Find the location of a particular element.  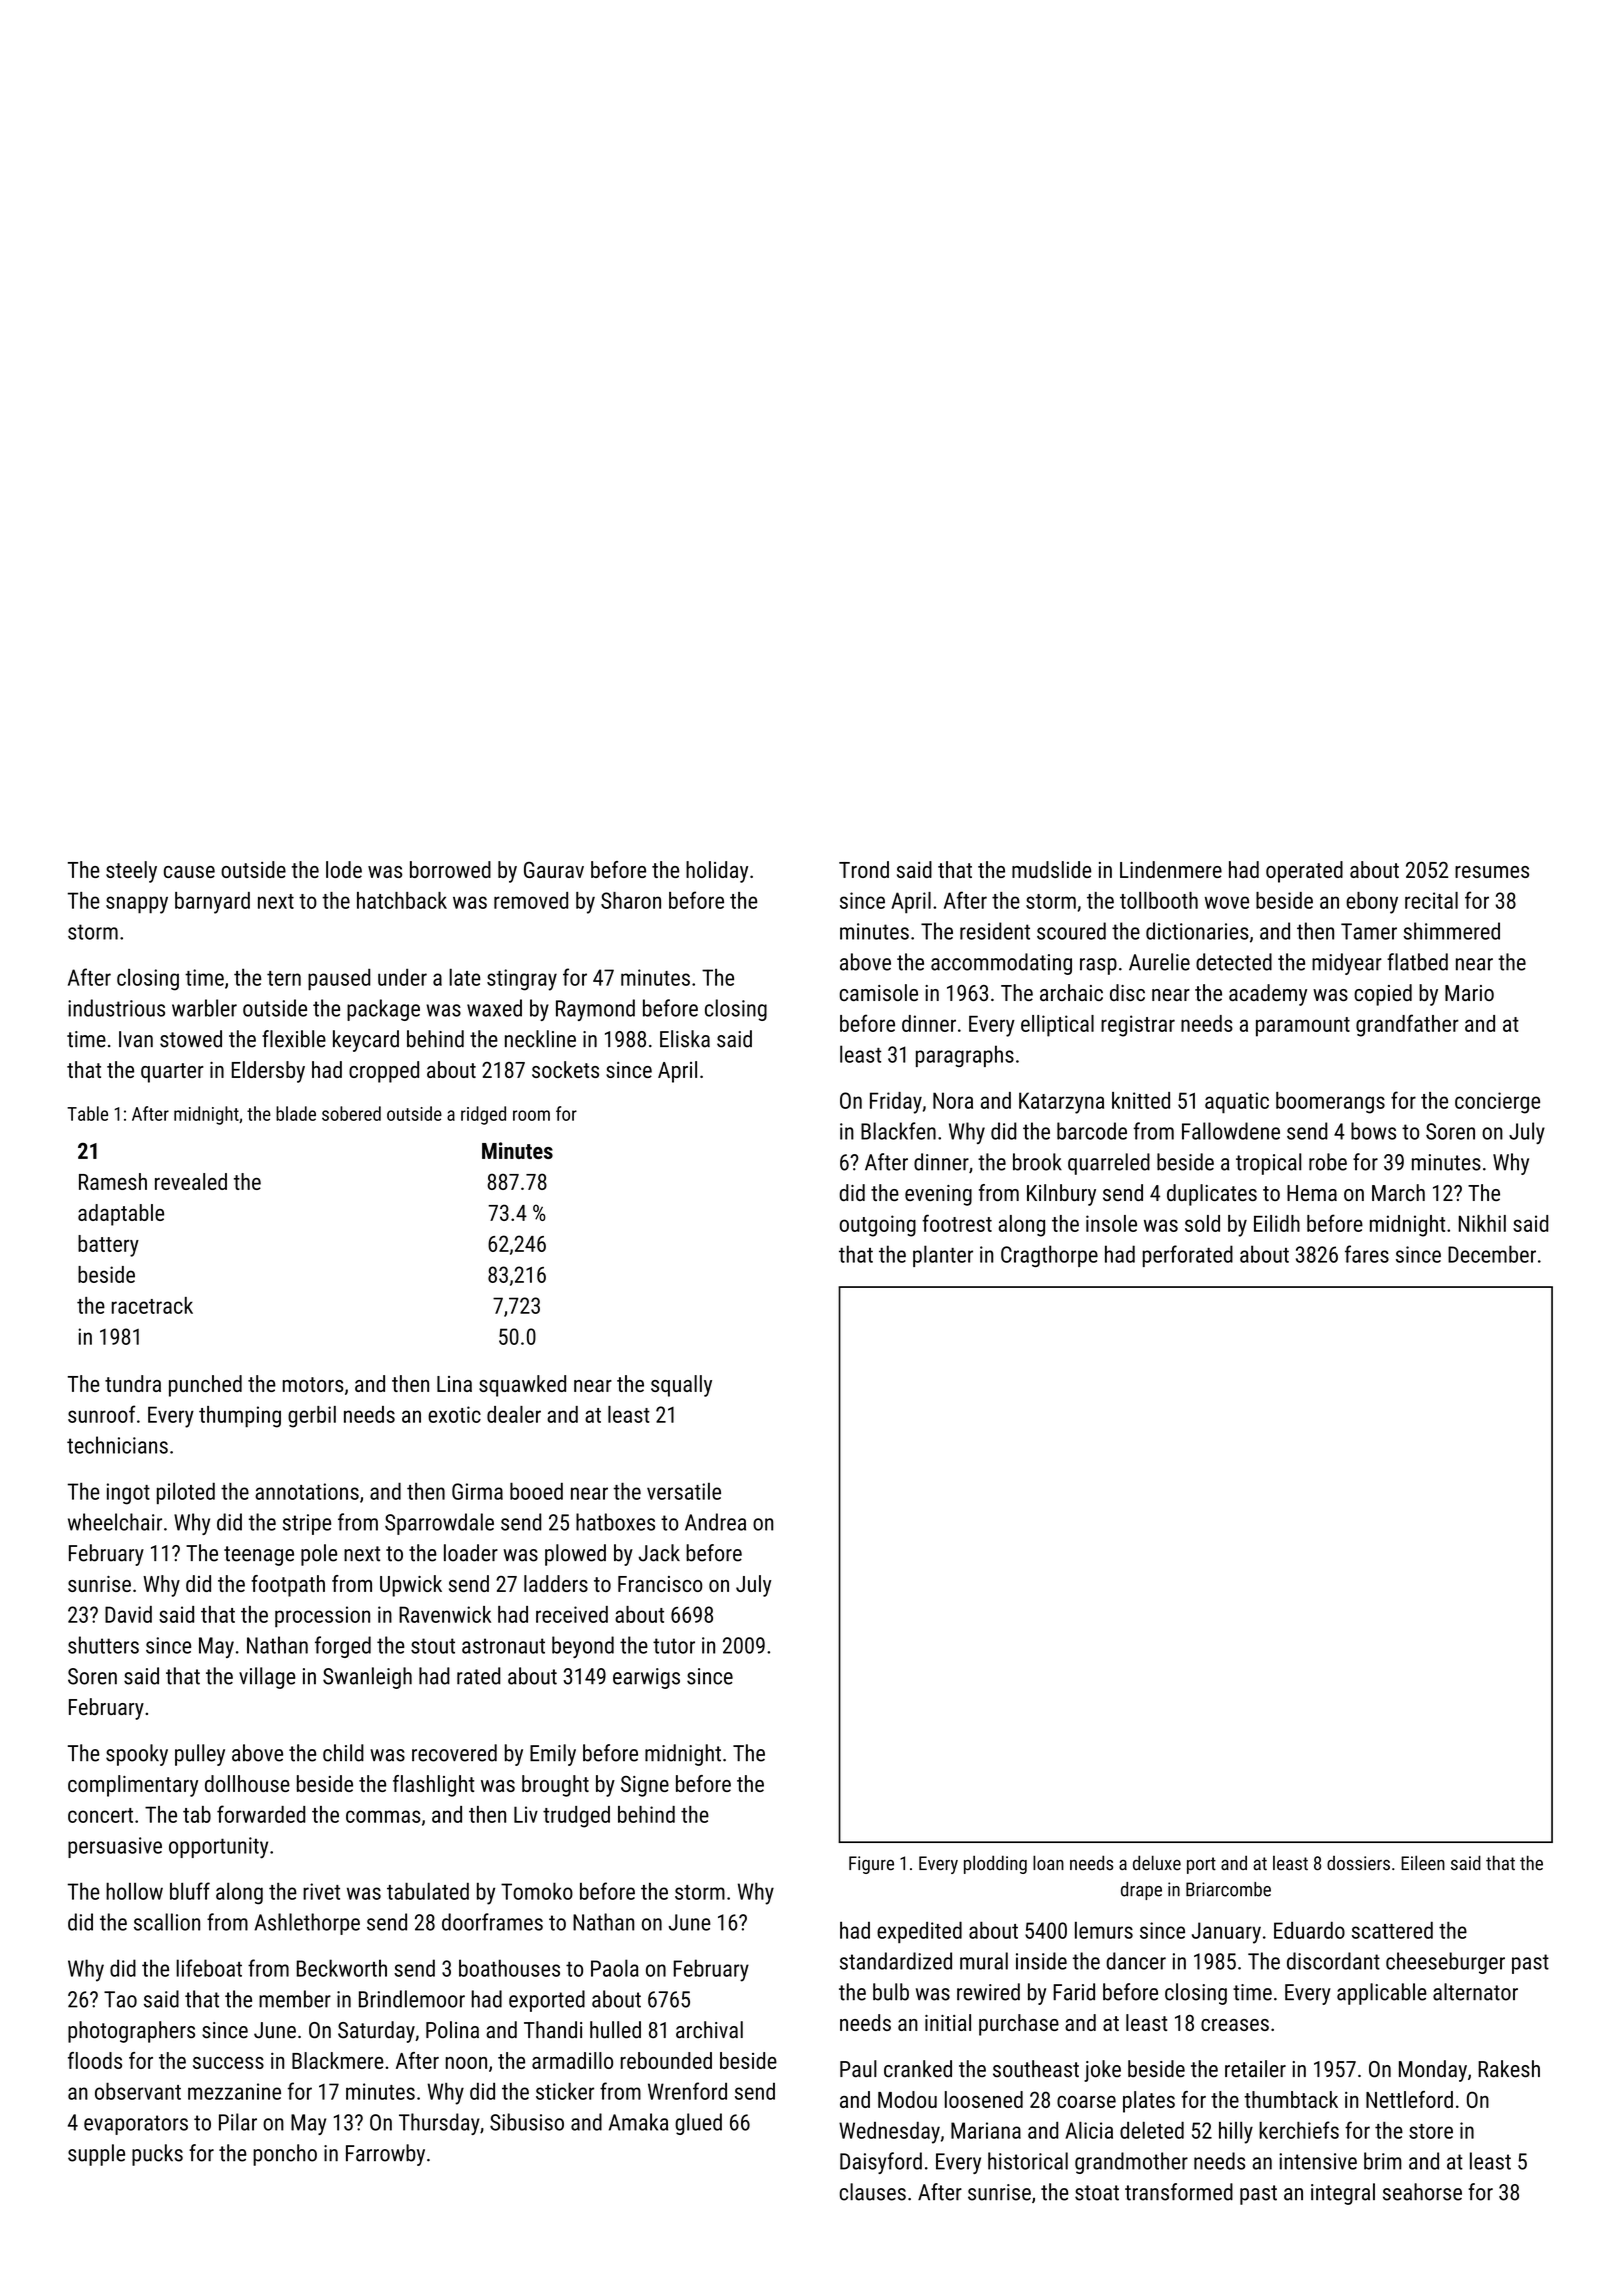

Lindenmere is located at coordinates (1171, 869).
